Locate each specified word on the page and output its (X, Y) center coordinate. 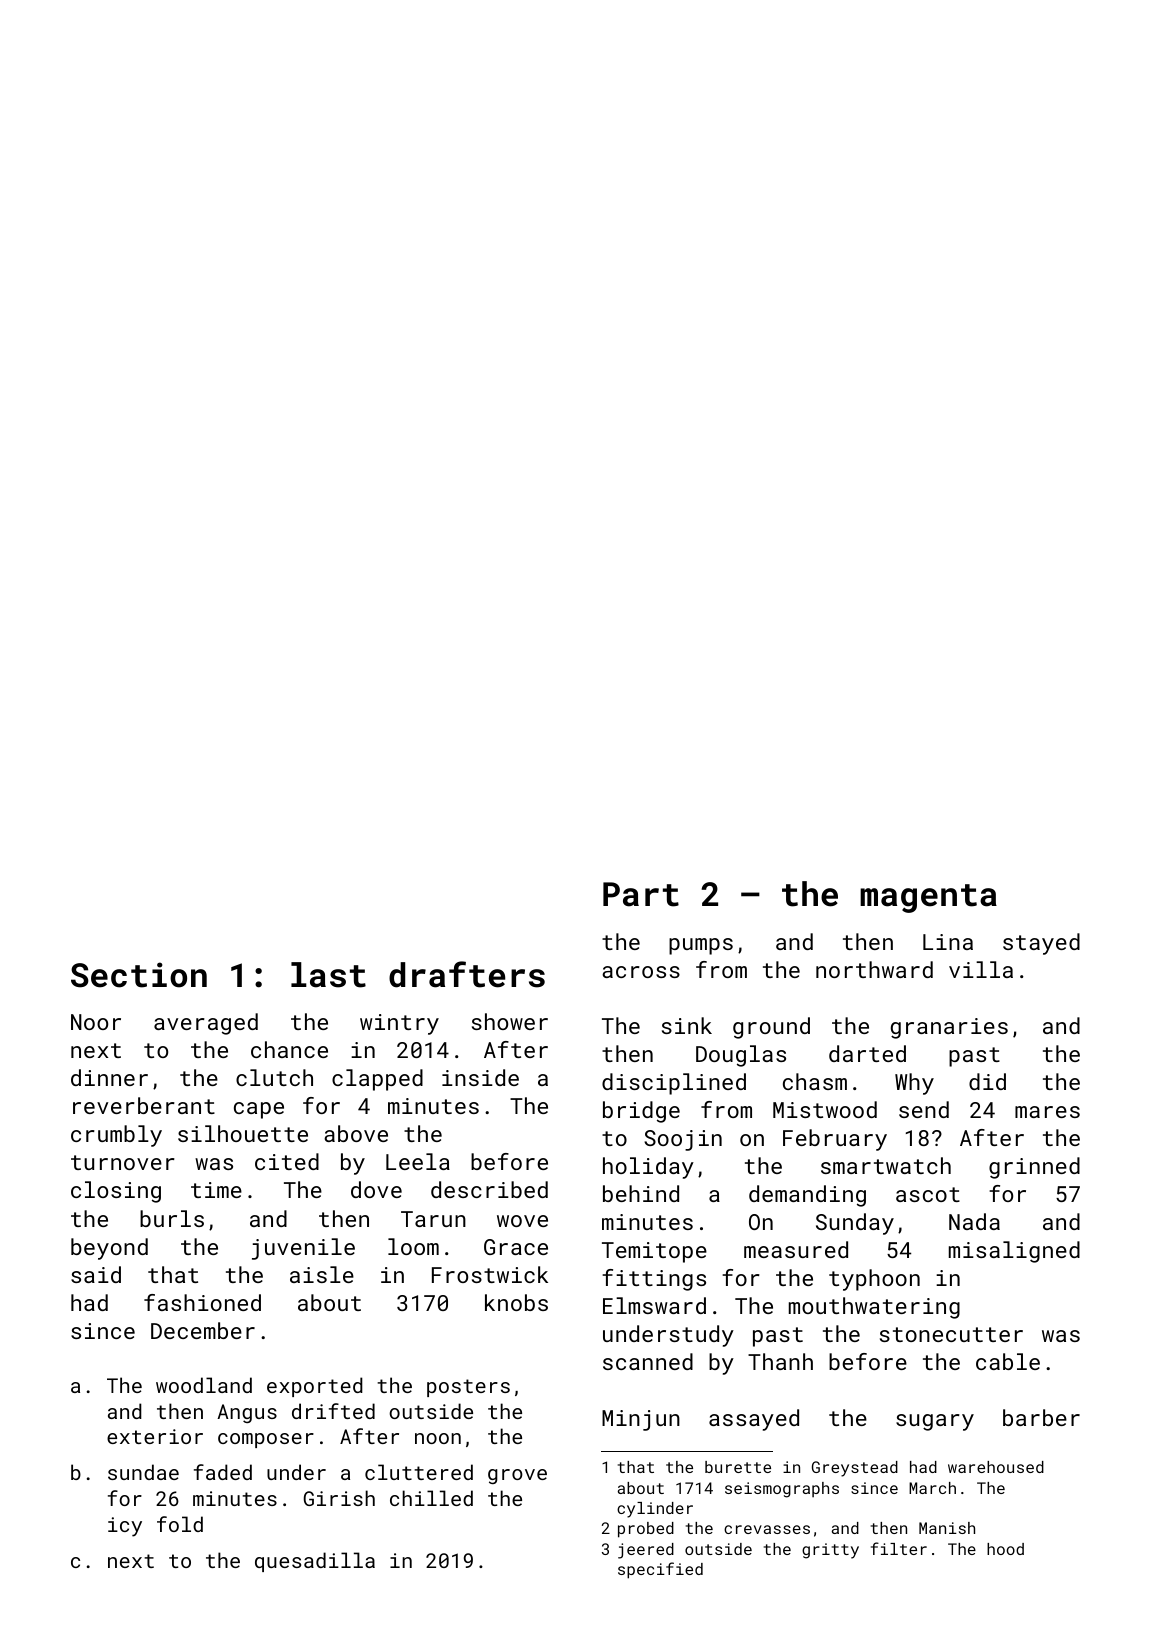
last (328, 975)
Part (641, 894)
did (987, 1081)
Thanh (780, 1361)
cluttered (419, 1472)
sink (687, 1025)
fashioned (202, 1302)
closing (116, 1192)
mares (1047, 1112)
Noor (96, 1022)
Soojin (683, 1140)
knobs (516, 1302)
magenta (928, 898)
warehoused (996, 1467)
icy (125, 1527)
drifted (333, 1411)
